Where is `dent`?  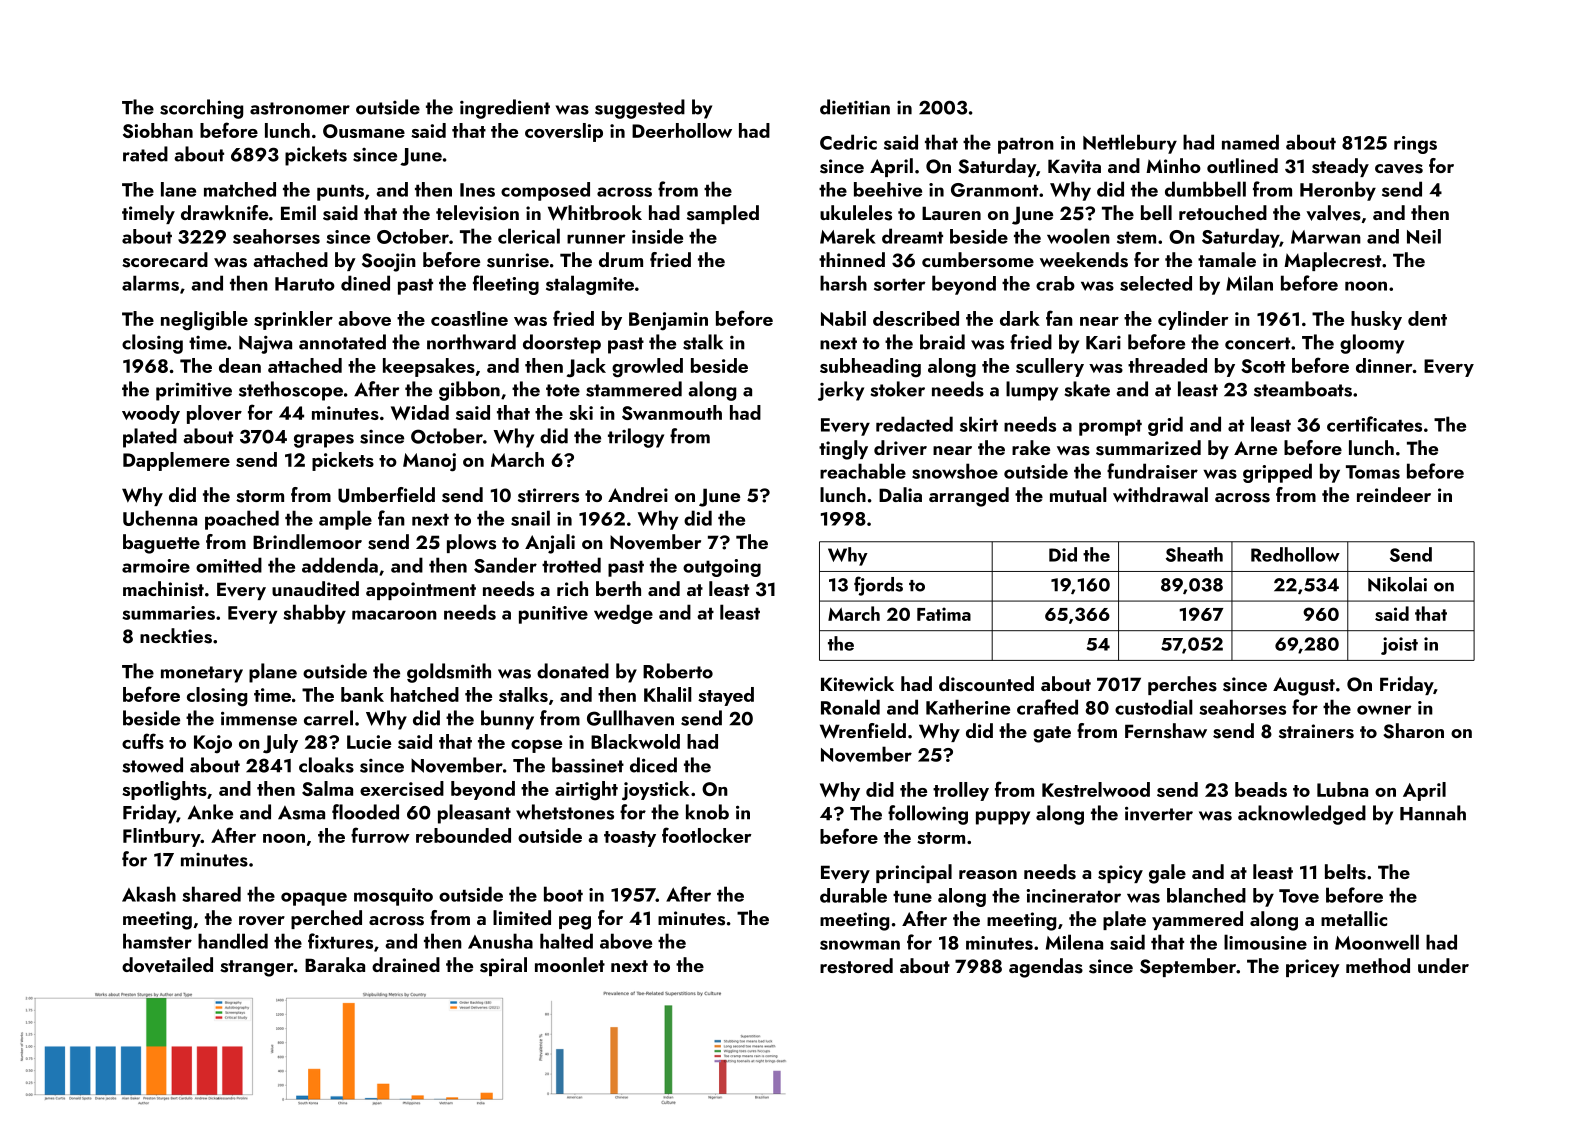 dent is located at coordinates (1427, 318).
